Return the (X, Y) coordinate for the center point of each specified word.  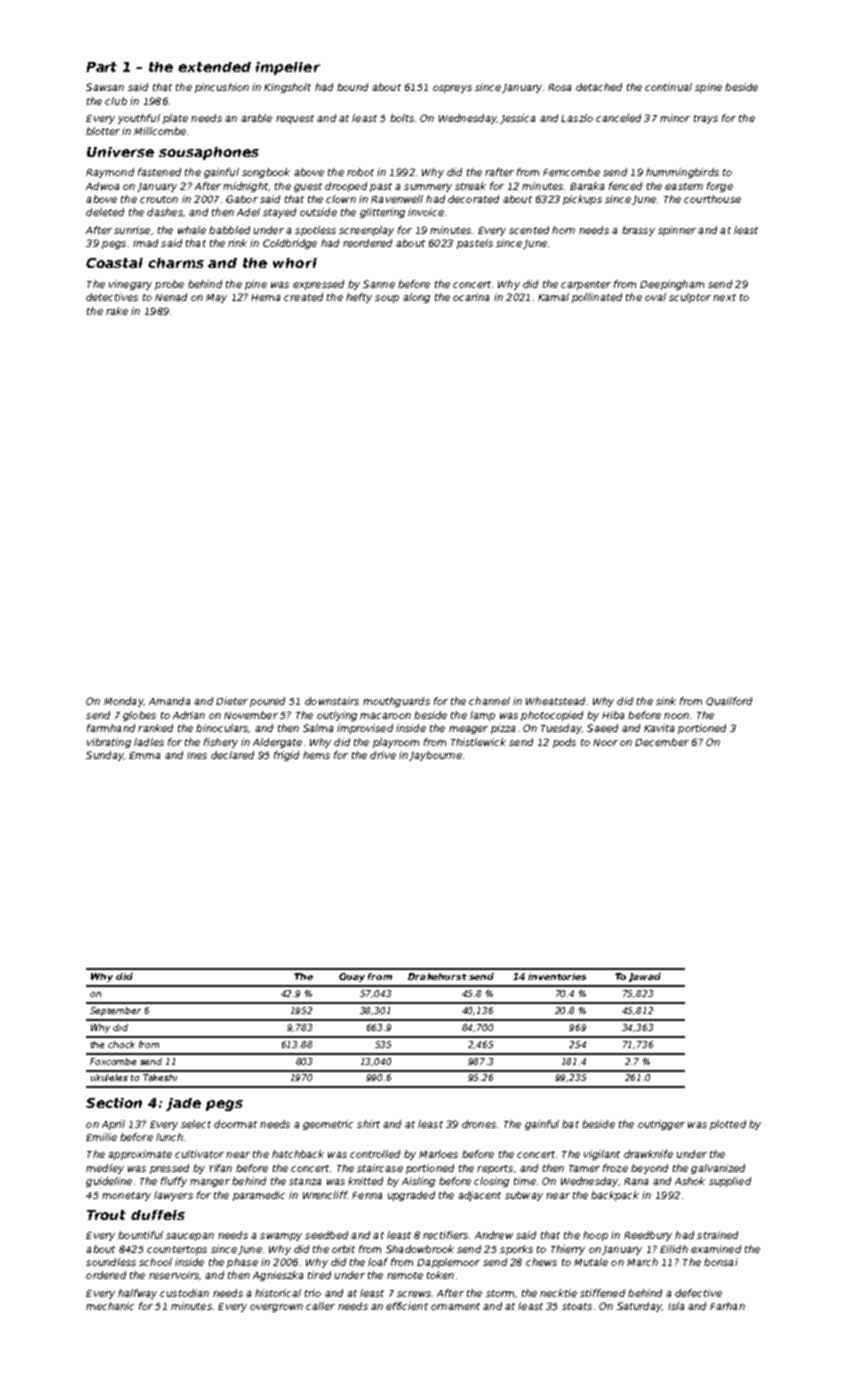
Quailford (729, 701)
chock (121, 1044)
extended (214, 67)
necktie (558, 1293)
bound (352, 87)
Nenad (171, 297)
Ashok (690, 1181)
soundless (111, 1262)
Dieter (232, 701)
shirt (368, 1124)
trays (706, 119)
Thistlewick (478, 742)
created (303, 297)
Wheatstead (555, 701)
